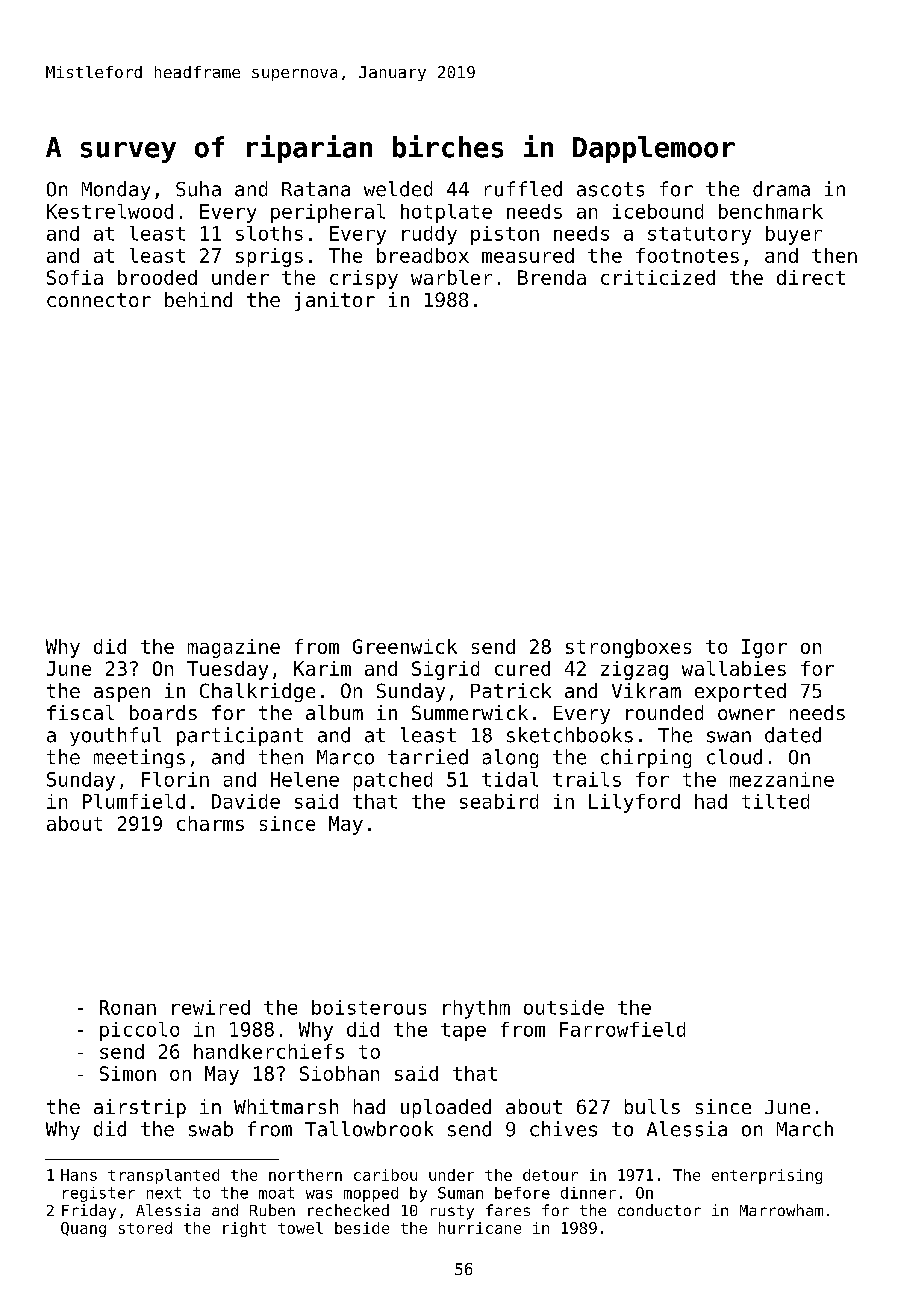  What do you see at coordinates (198, 189) in the screenshot?
I see `Suha` at bounding box center [198, 189].
